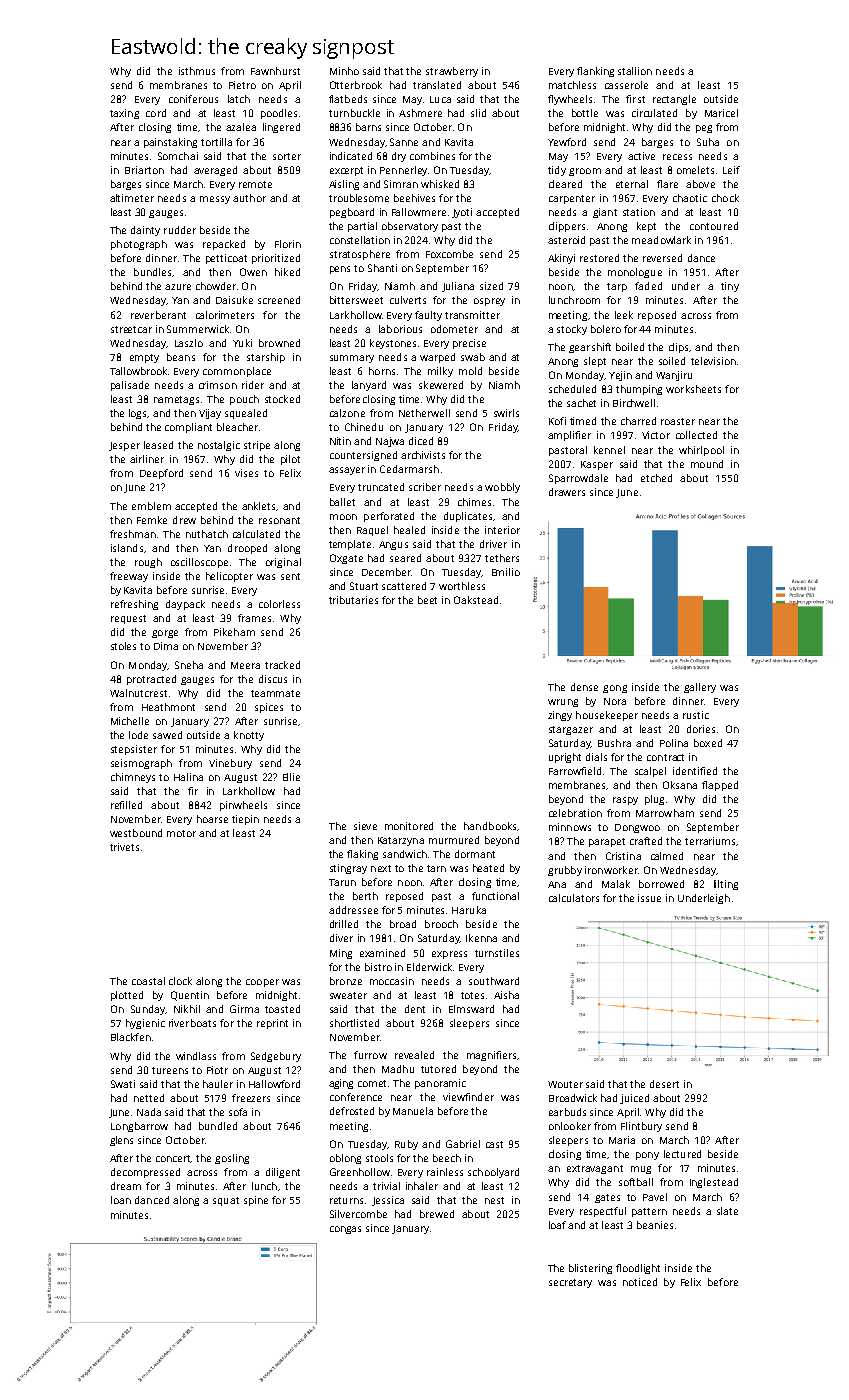  Describe the element at coordinates (121, 1141) in the screenshot. I see `glens` at that location.
